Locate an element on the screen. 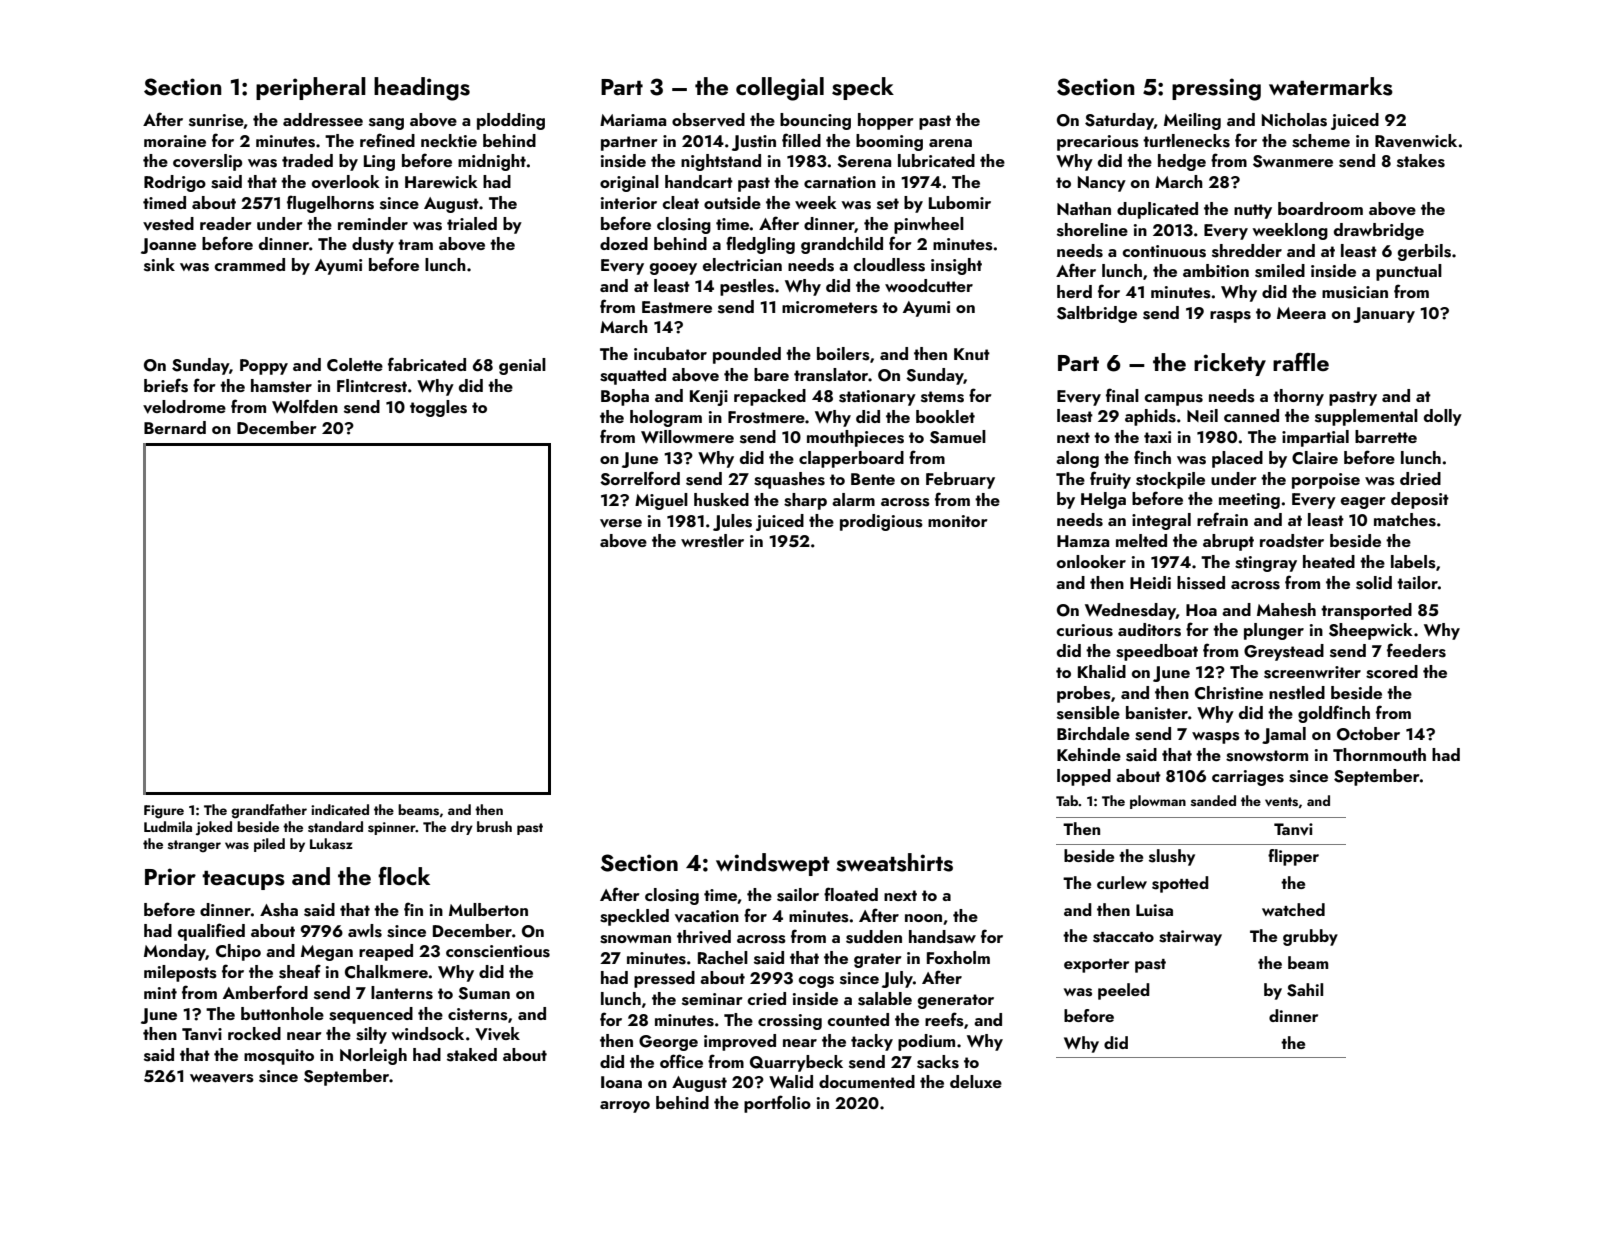  watermarks is located at coordinates (1331, 86).
